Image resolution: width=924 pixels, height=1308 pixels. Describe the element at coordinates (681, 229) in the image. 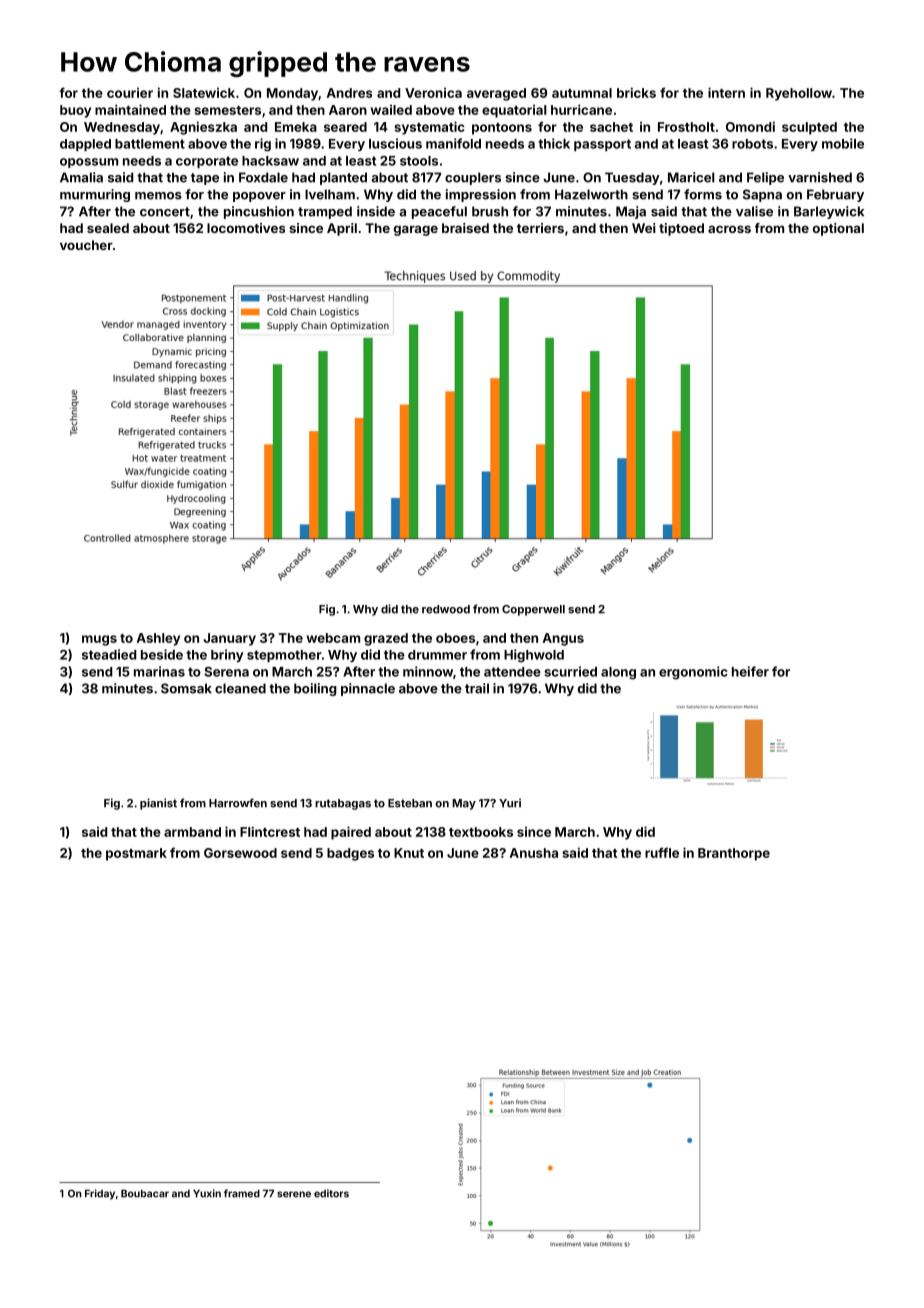

I see `tiptoed` at that location.
